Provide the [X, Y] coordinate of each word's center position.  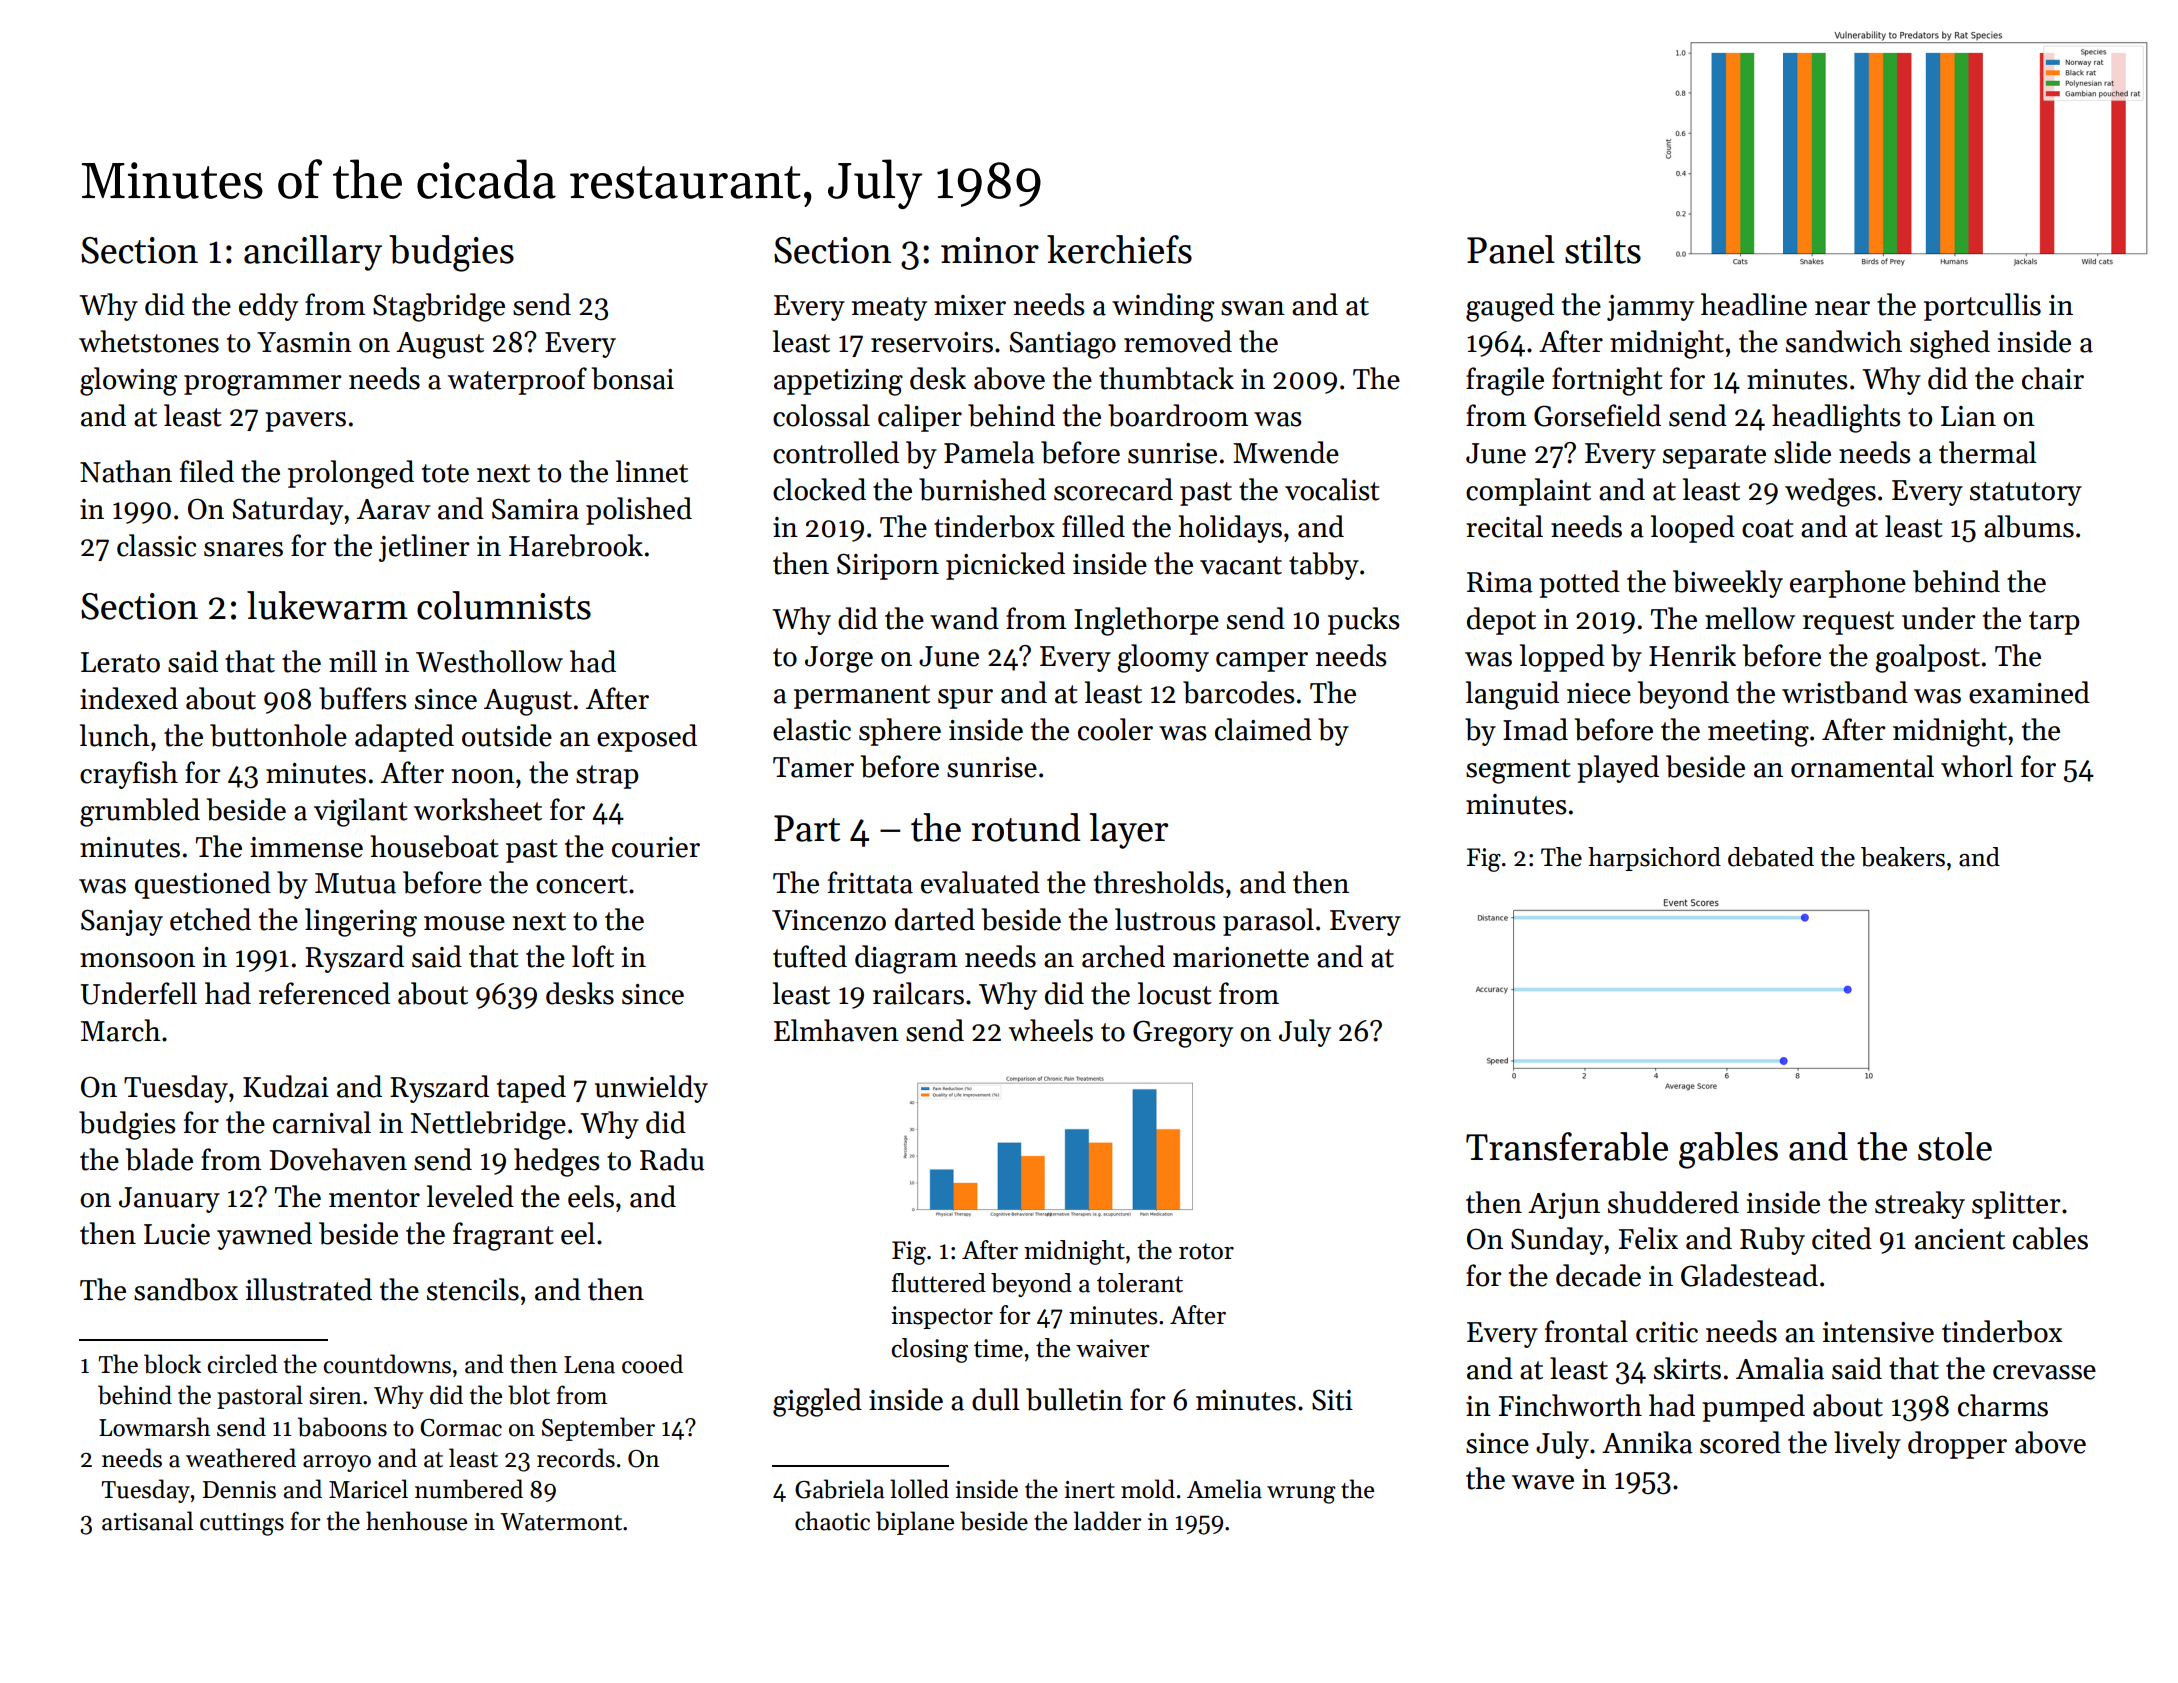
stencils [473, 1289]
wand [964, 618]
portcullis [1982, 307]
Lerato [120, 662]
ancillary [313, 253]
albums [2029, 526]
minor [990, 250]
